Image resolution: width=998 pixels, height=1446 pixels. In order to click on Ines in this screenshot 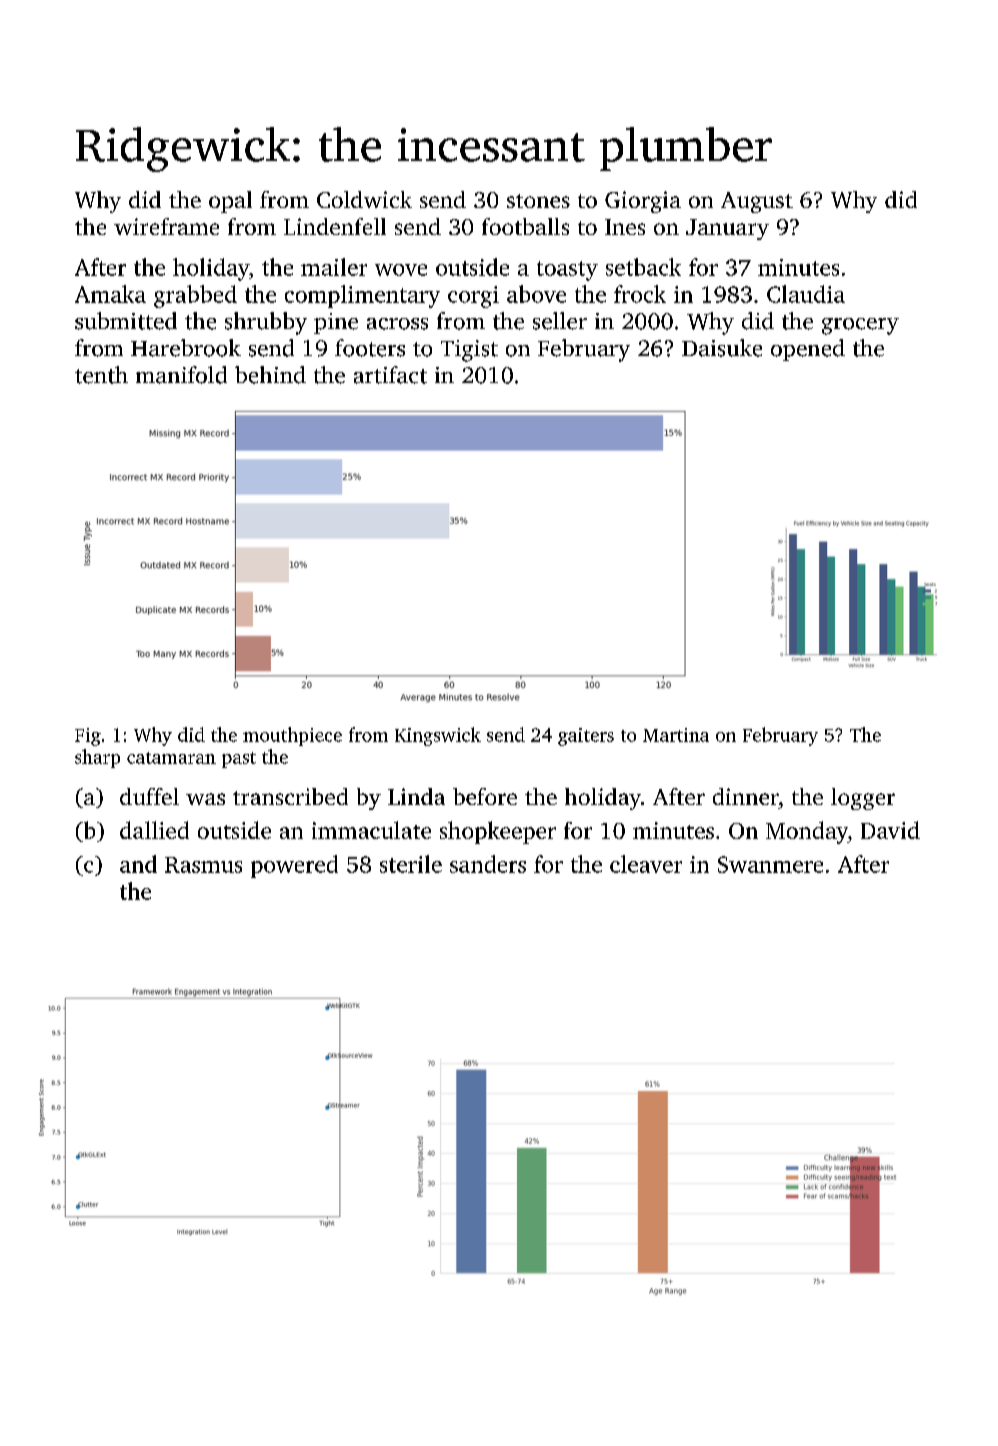, I will do `click(625, 227)`.
